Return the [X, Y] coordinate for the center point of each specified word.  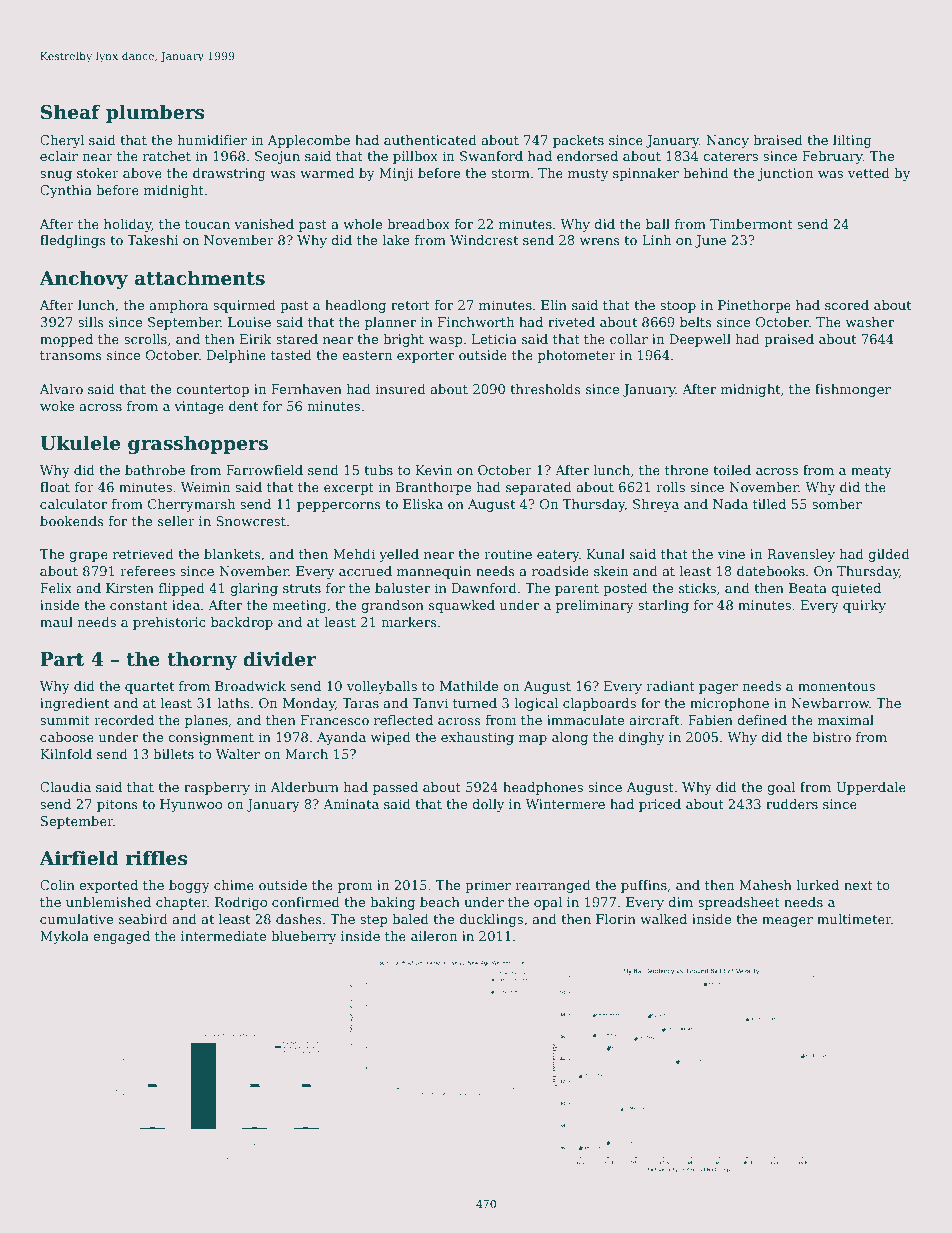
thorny [202, 660]
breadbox [418, 224]
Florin [616, 919]
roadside [560, 571]
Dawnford [484, 588]
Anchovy [83, 279]
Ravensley [801, 555]
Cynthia [66, 191]
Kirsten [130, 588]
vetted [869, 173]
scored [847, 305]
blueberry [303, 937]
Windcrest [484, 240]
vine [731, 554]
